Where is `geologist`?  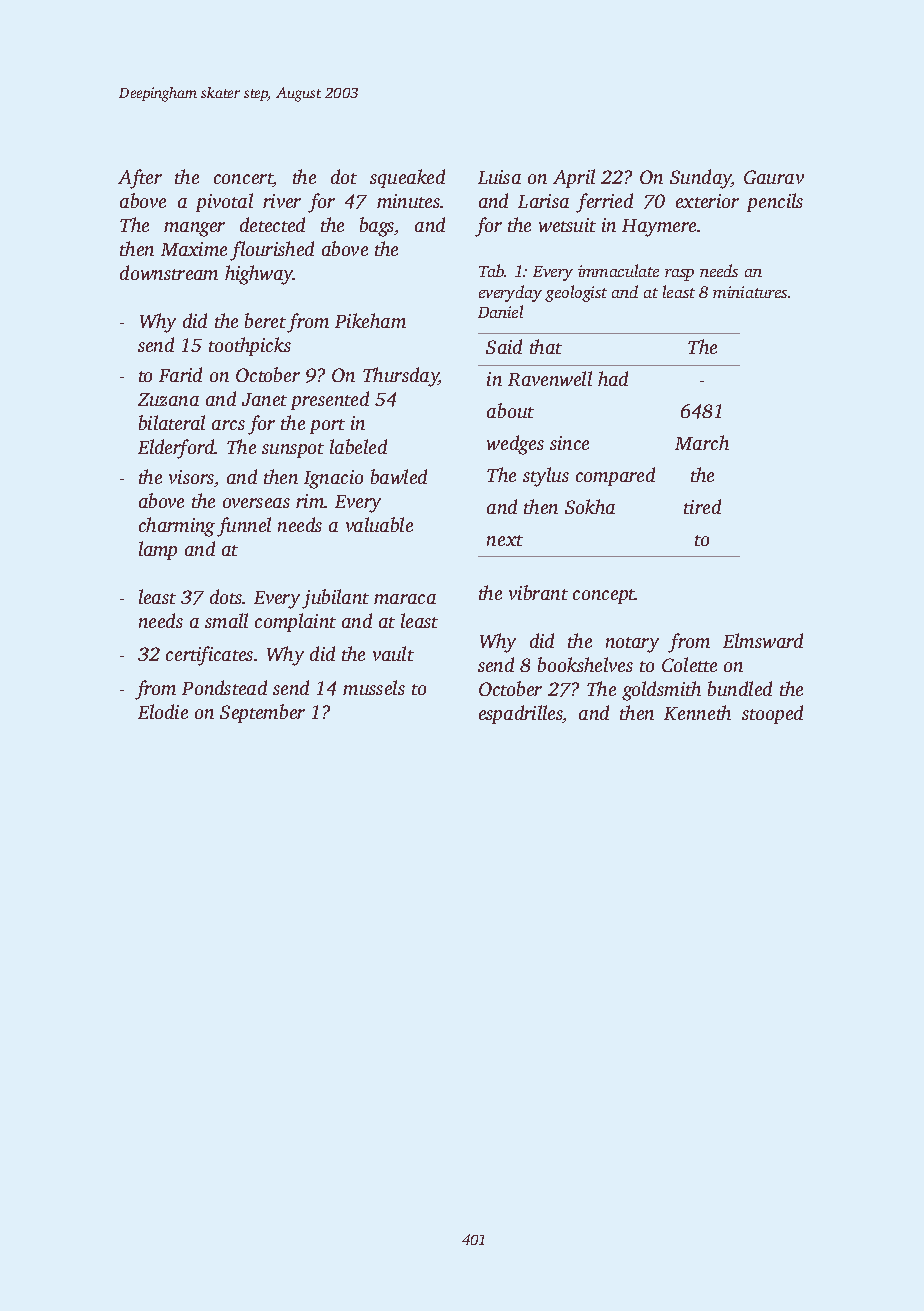 geologist is located at coordinates (576, 293).
